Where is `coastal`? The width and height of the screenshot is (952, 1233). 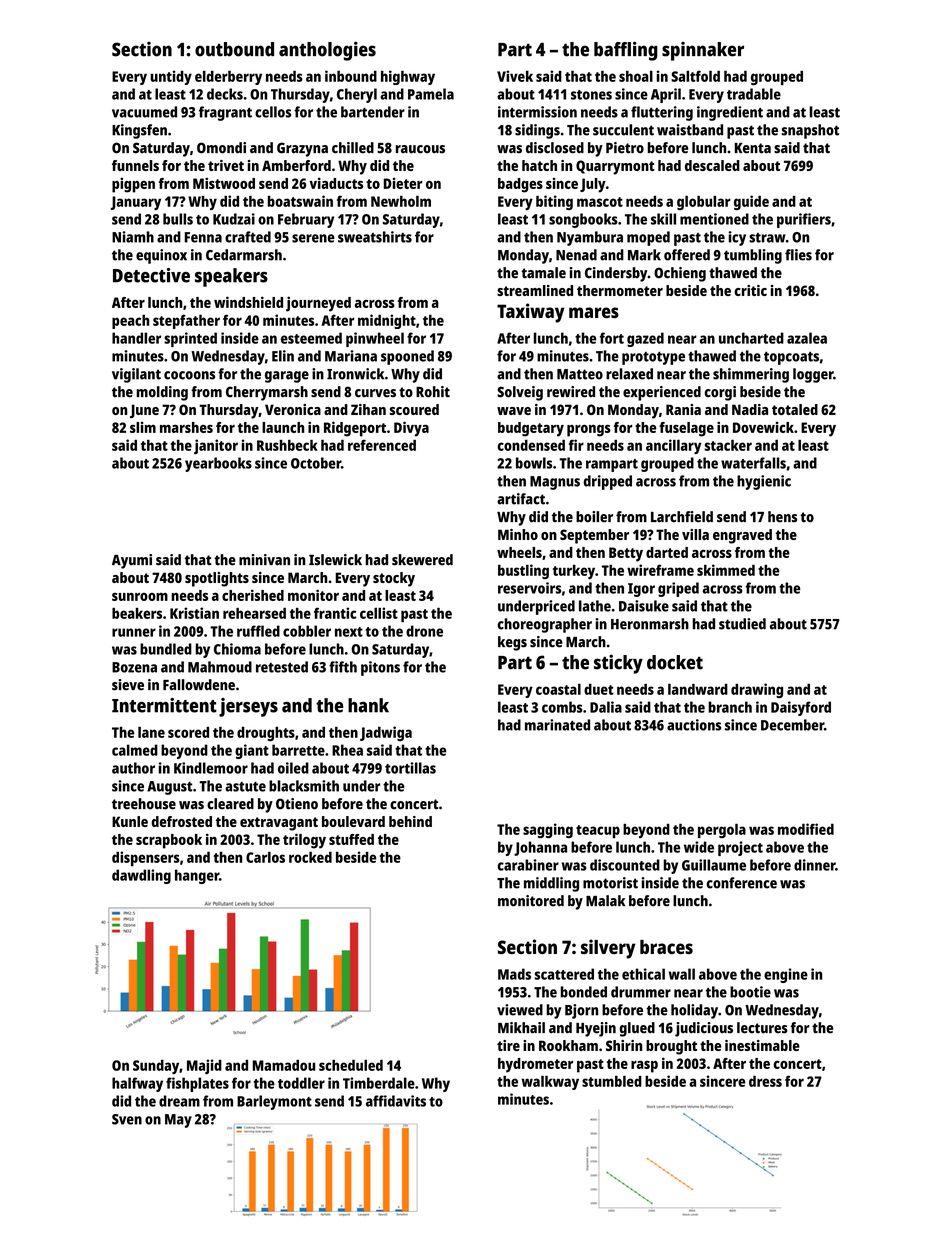 coastal is located at coordinates (558, 689).
